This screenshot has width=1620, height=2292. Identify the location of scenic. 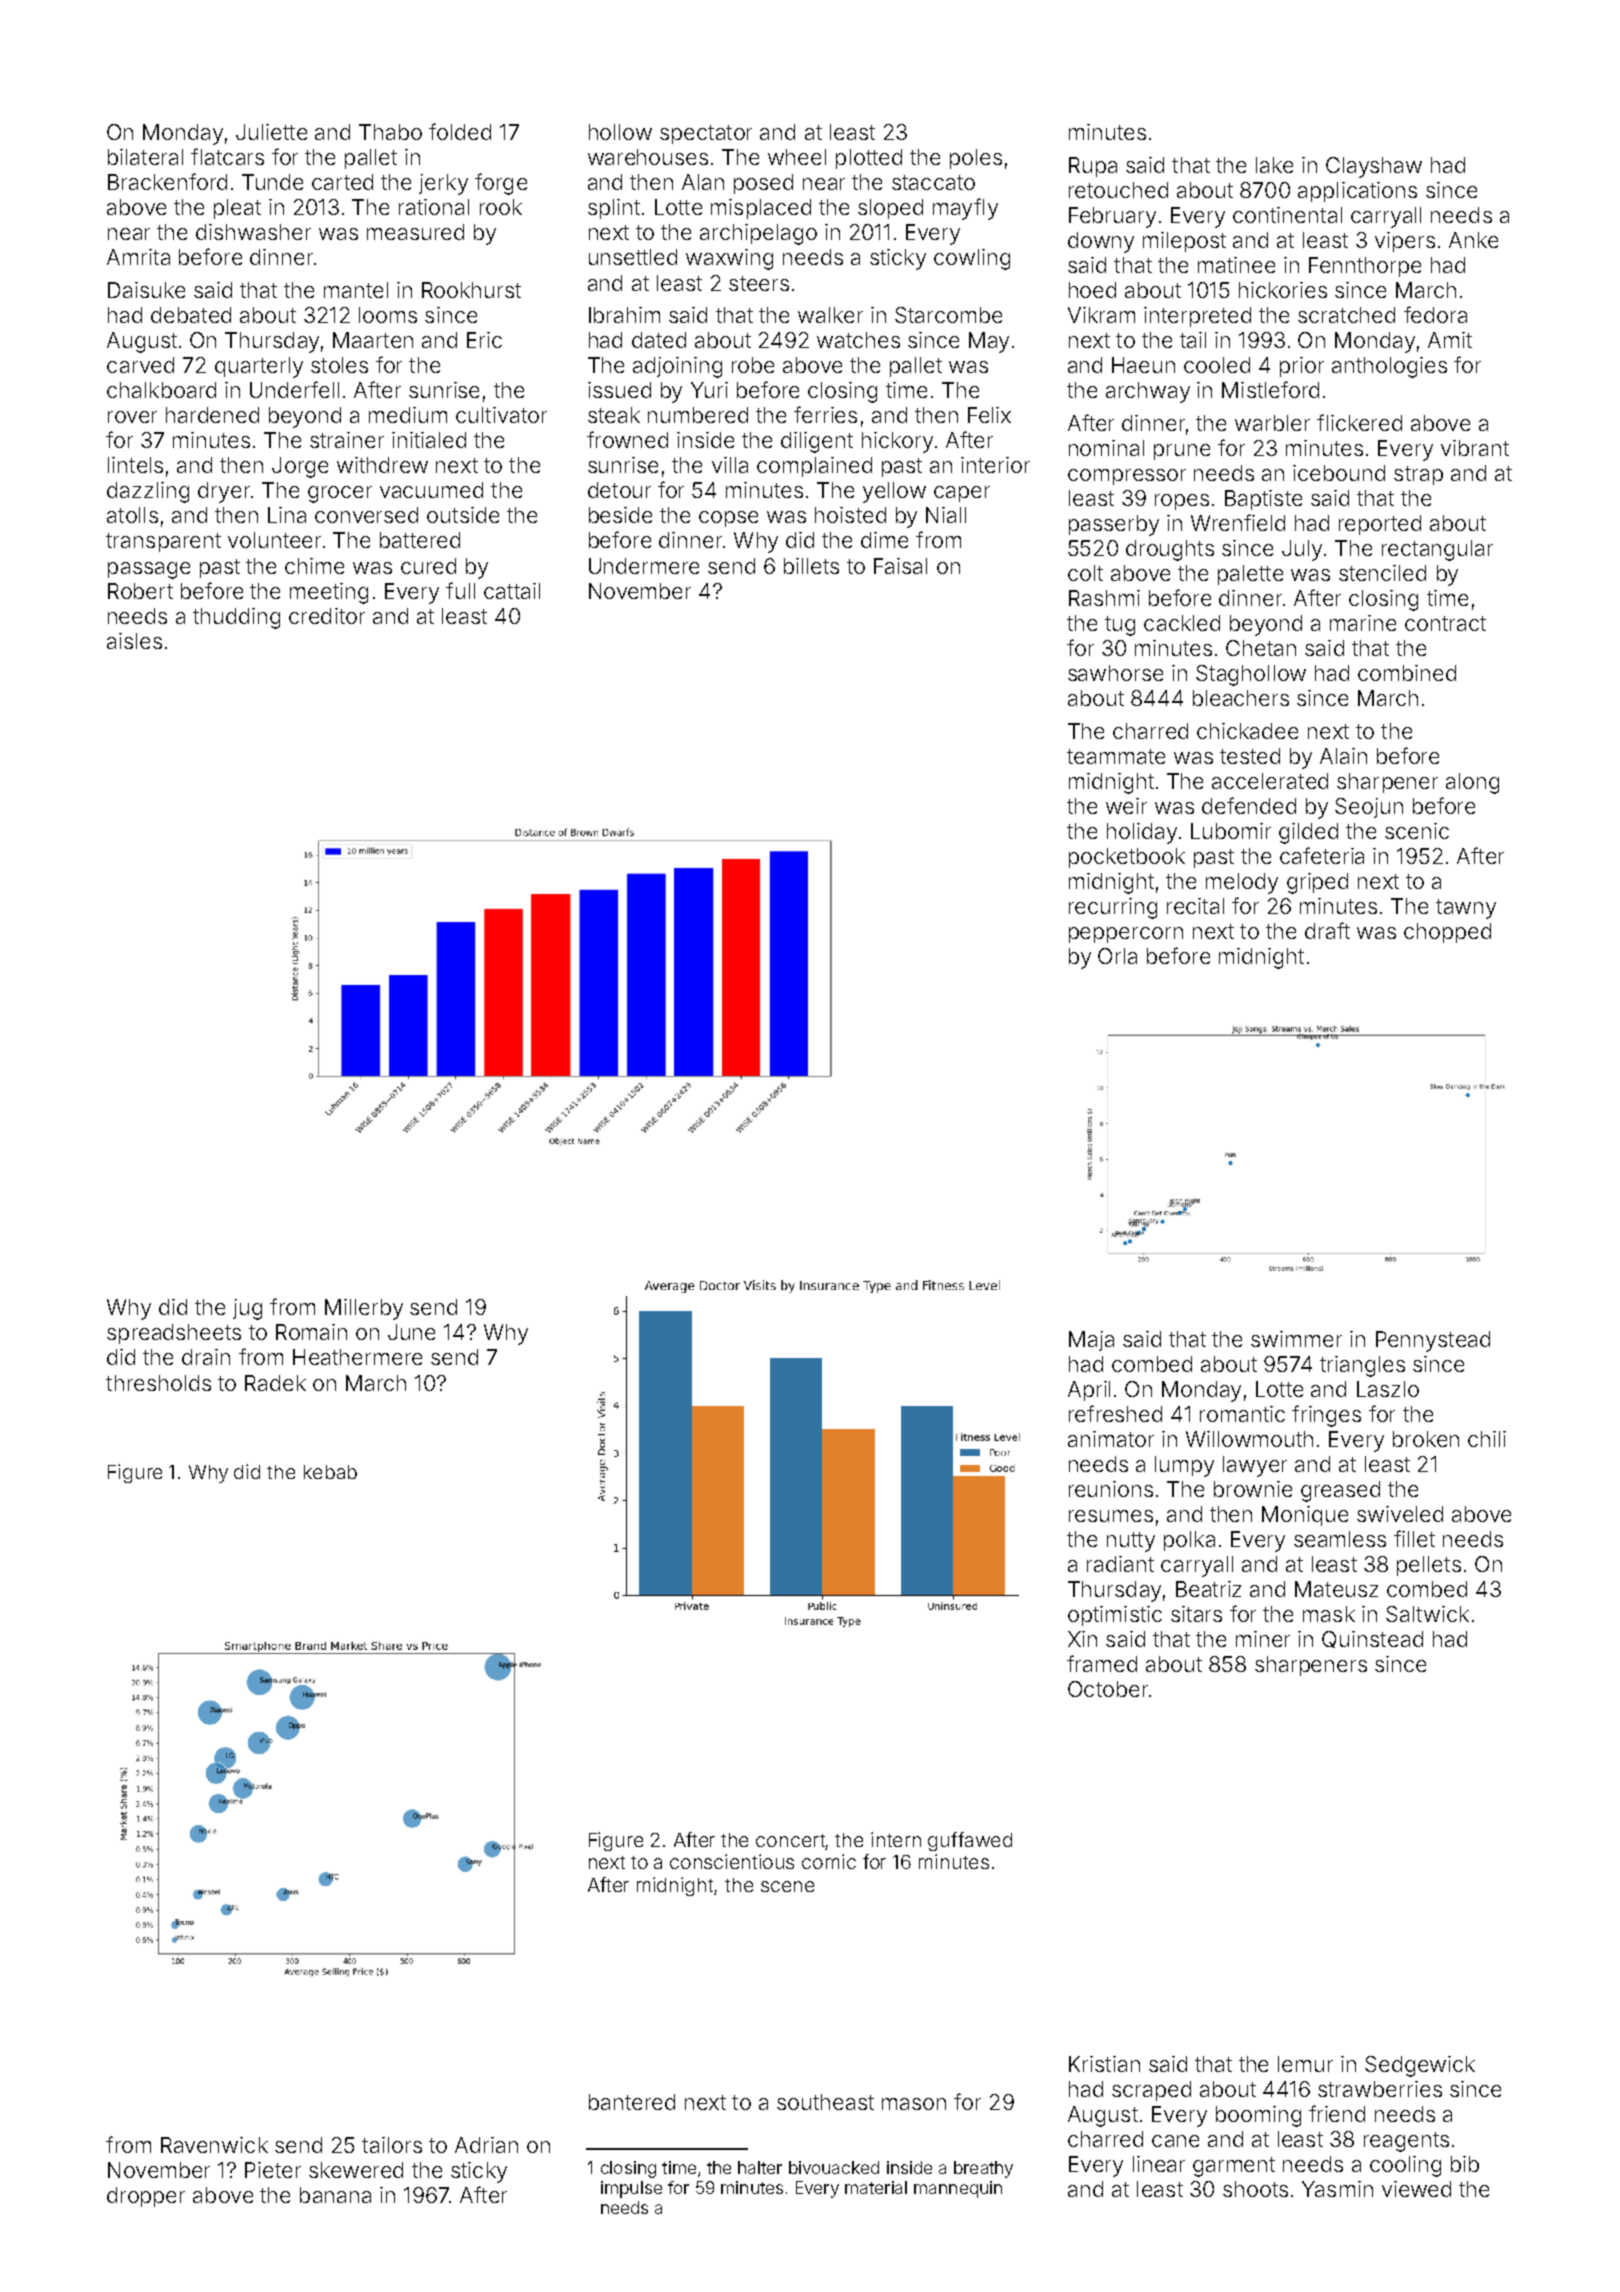
(1417, 831).
